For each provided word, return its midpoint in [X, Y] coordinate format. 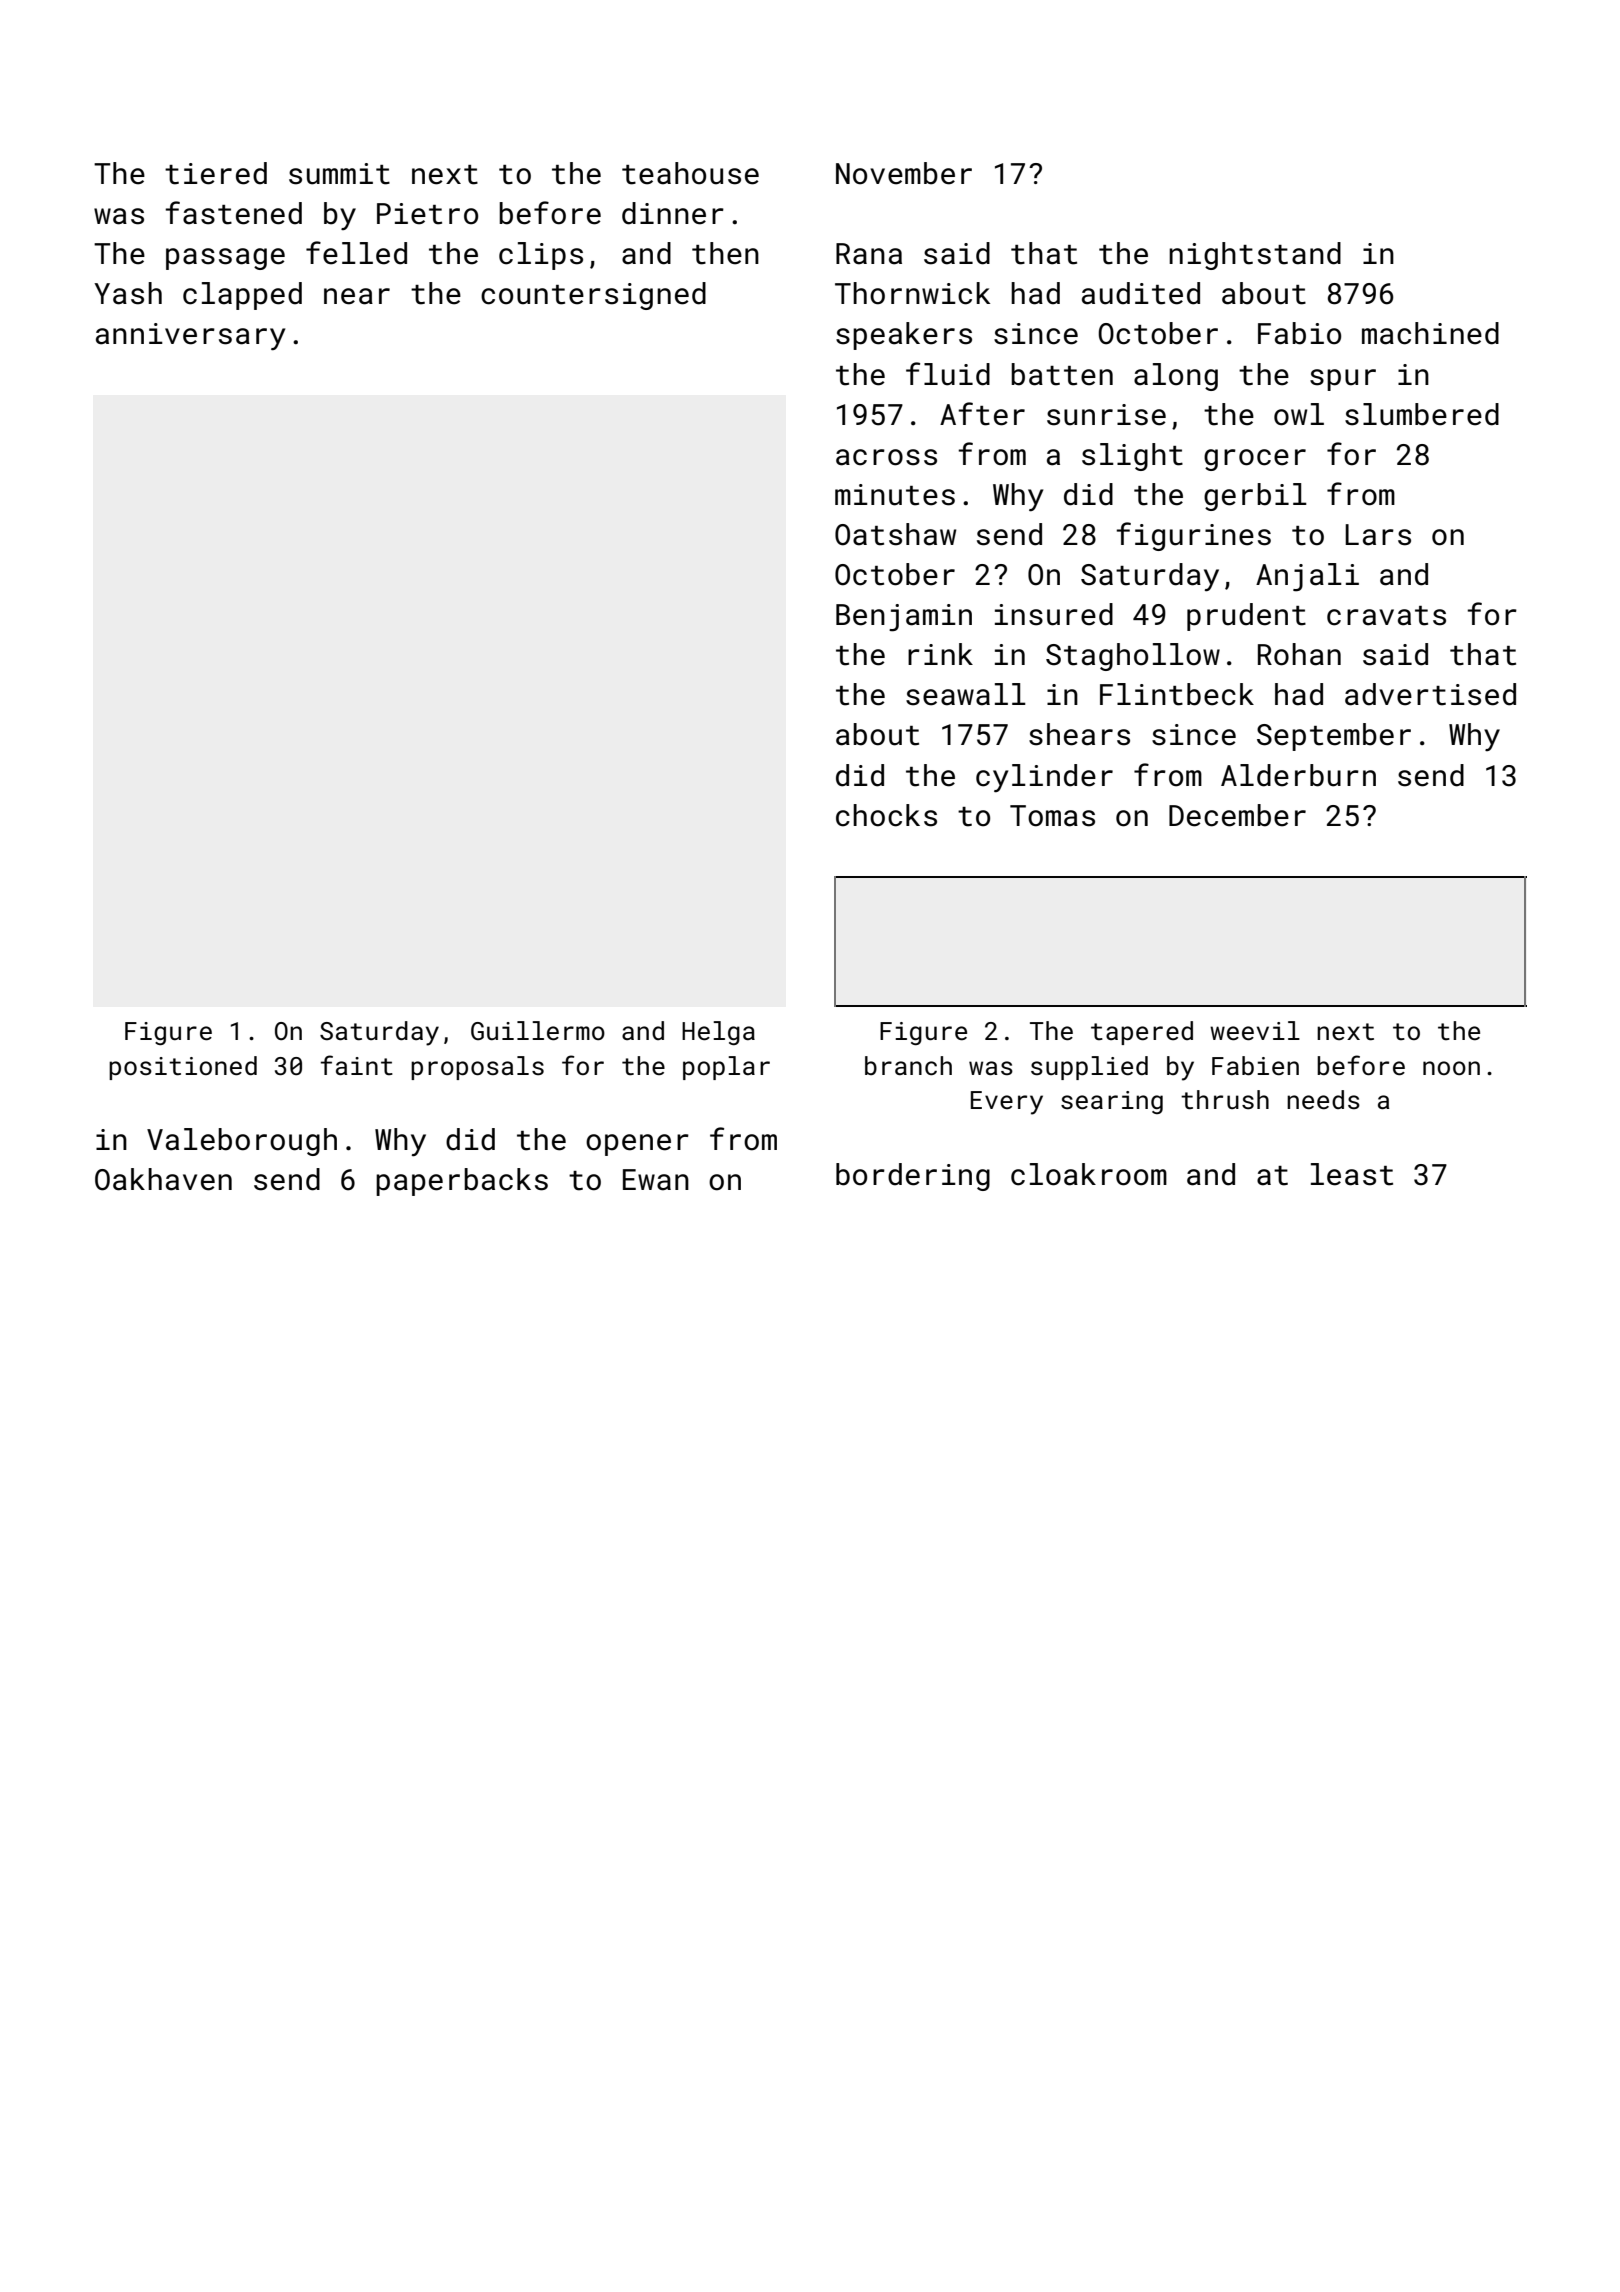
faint [357, 1065]
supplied [1089, 1068]
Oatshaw [895, 534]
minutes [895, 495]
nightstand [1255, 256]
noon [1451, 1068]
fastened [233, 213]
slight [1132, 457]
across [886, 457]
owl [1299, 414]
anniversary [190, 336]
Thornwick [912, 293]
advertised [1430, 694]
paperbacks [462, 1182]
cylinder [1044, 778]
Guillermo [538, 1031]
